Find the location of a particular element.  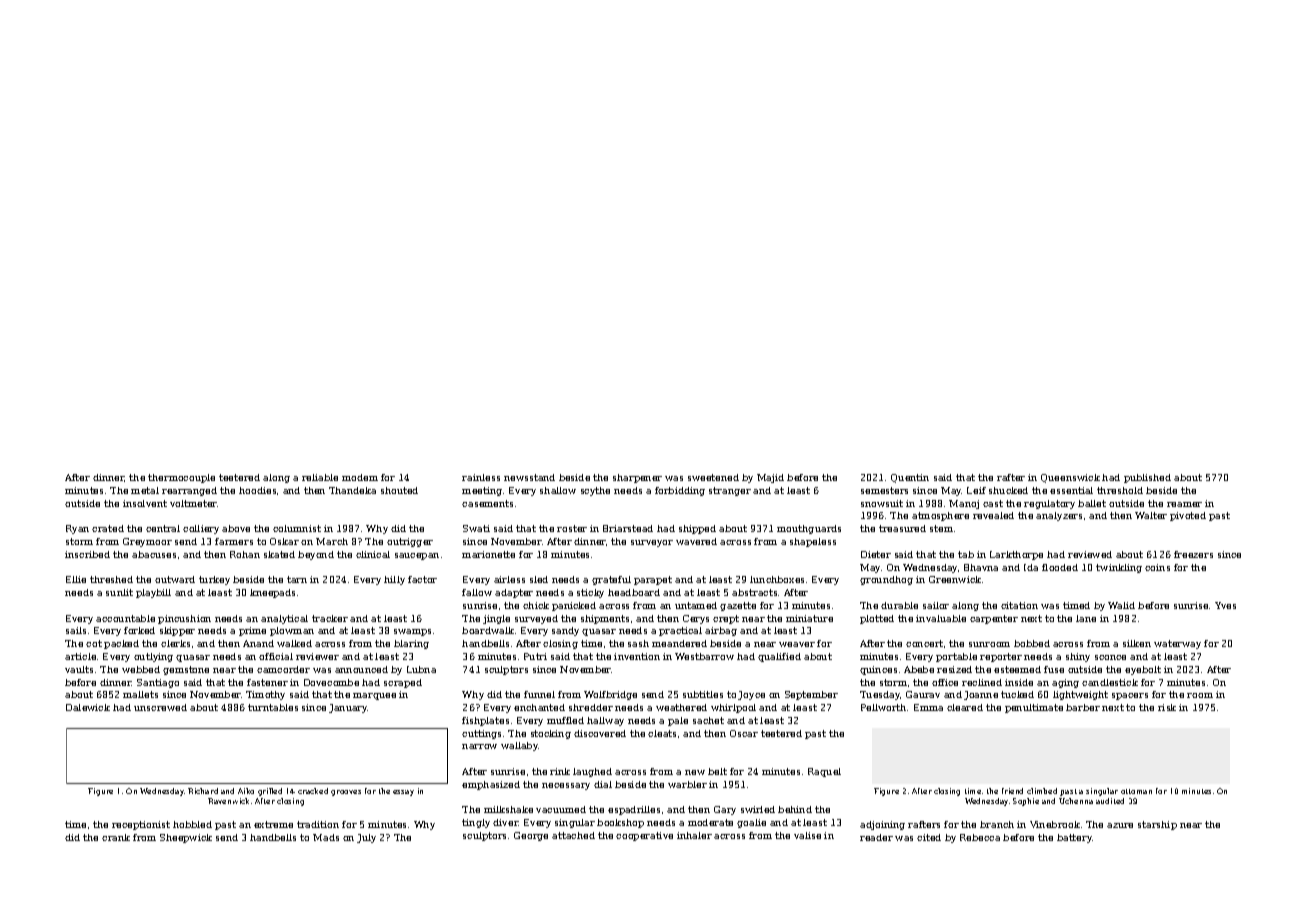

meandered is located at coordinates (679, 643).
